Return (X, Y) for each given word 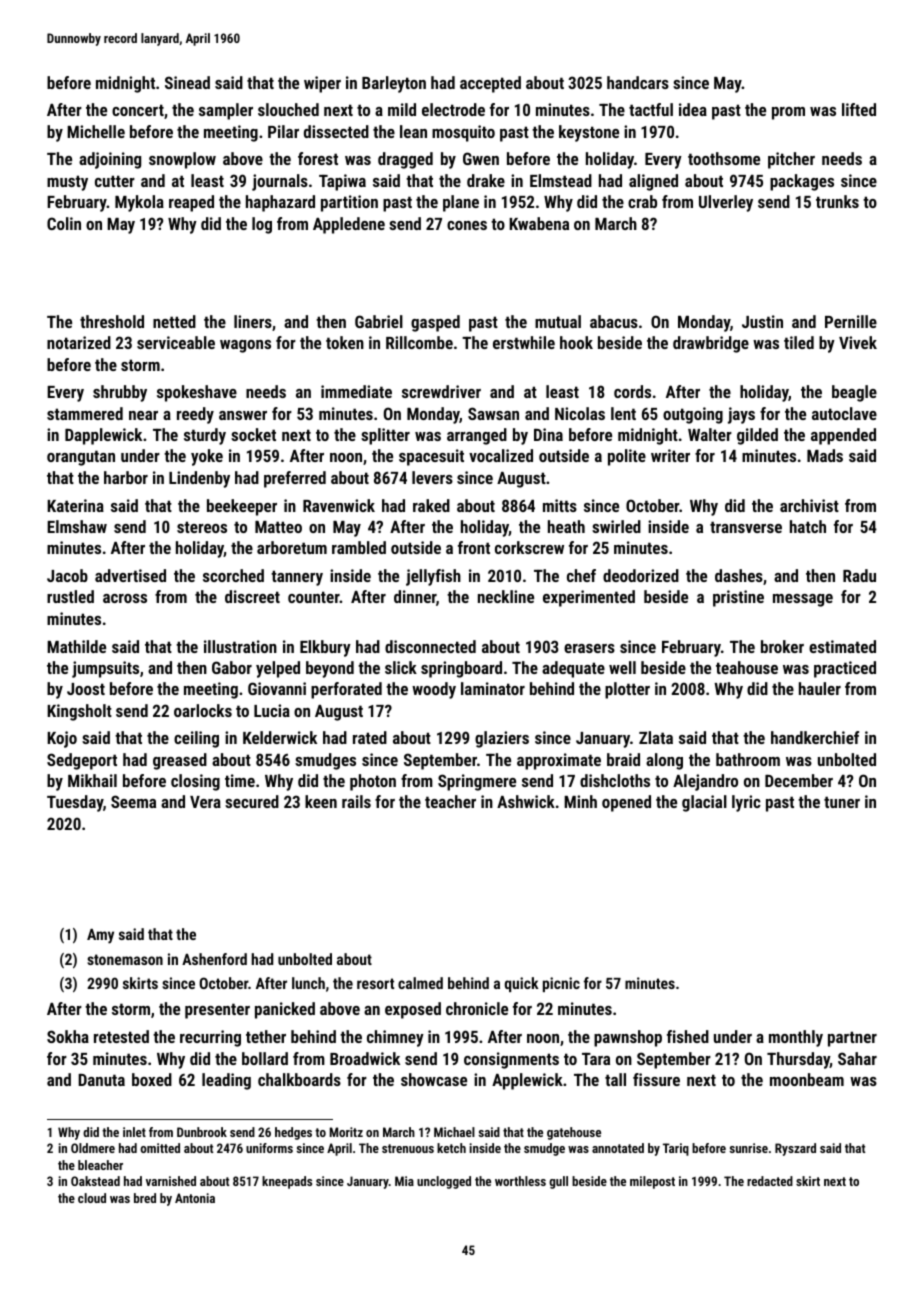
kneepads (287, 1182)
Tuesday (75, 803)
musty (67, 183)
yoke (207, 457)
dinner (415, 596)
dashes (739, 575)
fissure (656, 1079)
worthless (520, 1181)
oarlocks (203, 710)
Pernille (851, 321)
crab (642, 201)
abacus (614, 321)
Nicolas (580, 413)
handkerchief (815, 737)
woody (434, 690)
